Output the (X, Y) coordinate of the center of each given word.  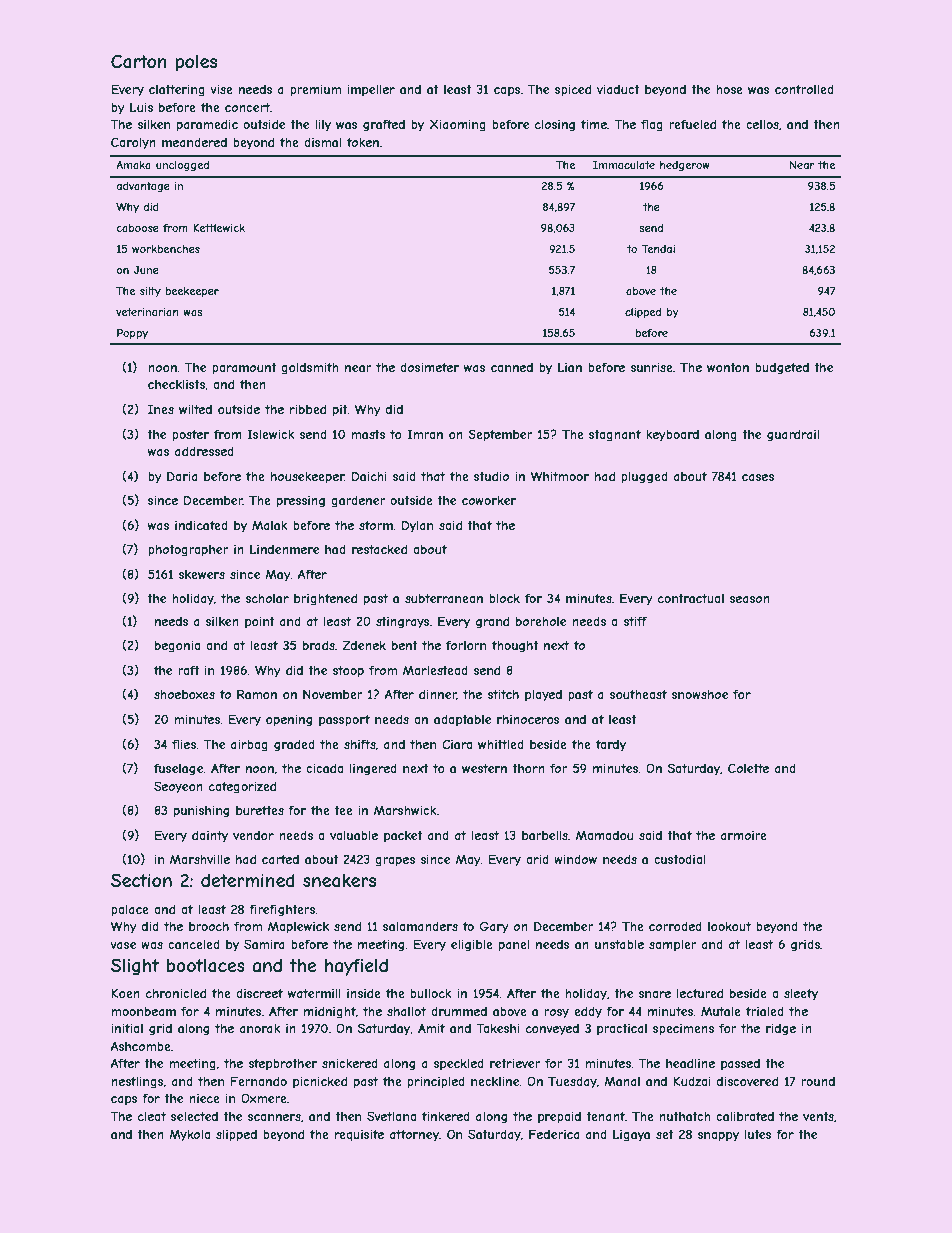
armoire (744, 835)
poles (196, 63)
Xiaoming (458, 125)
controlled (804, 89)
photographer (188, 551)
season (750, 599)
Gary (494, 927)
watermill (314, 993)
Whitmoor (559, 476)
